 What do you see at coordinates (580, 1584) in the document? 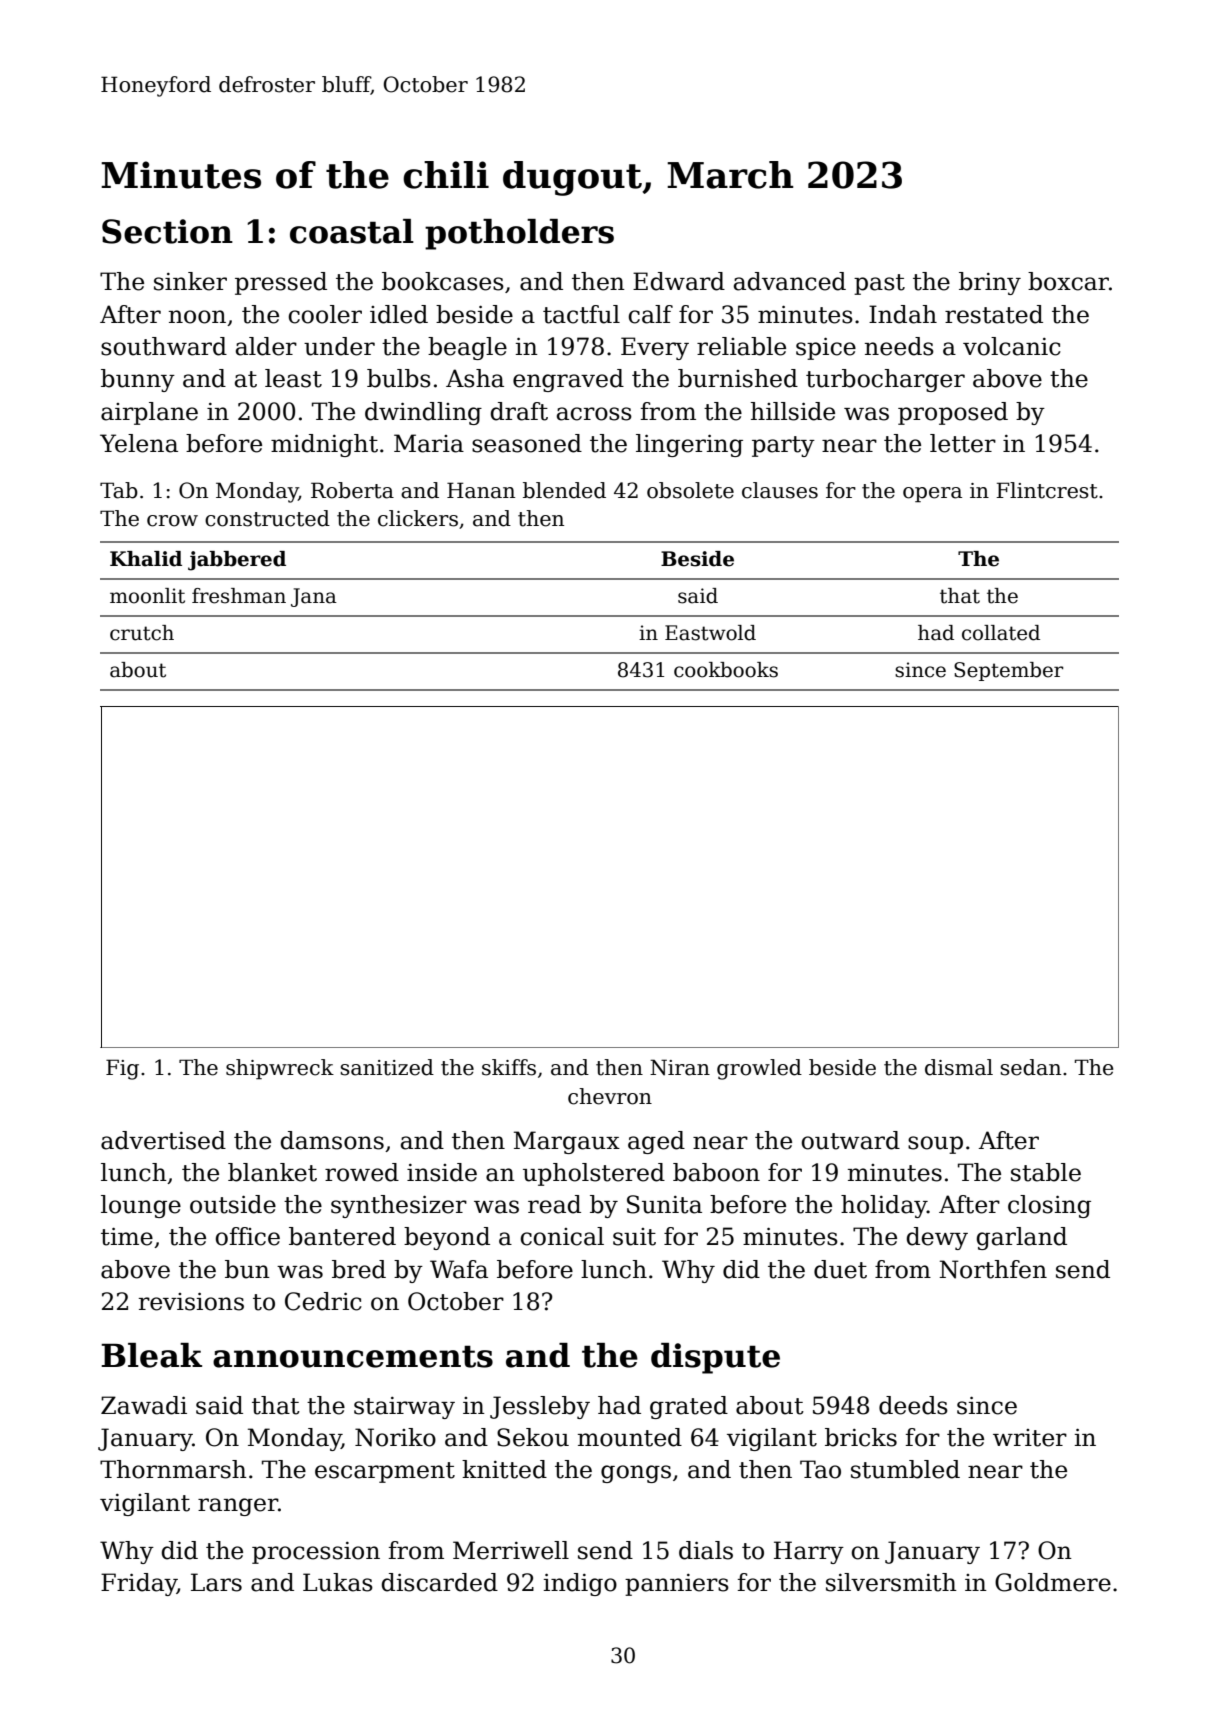
I see `indigo` at bounding box center [580, 1584].
